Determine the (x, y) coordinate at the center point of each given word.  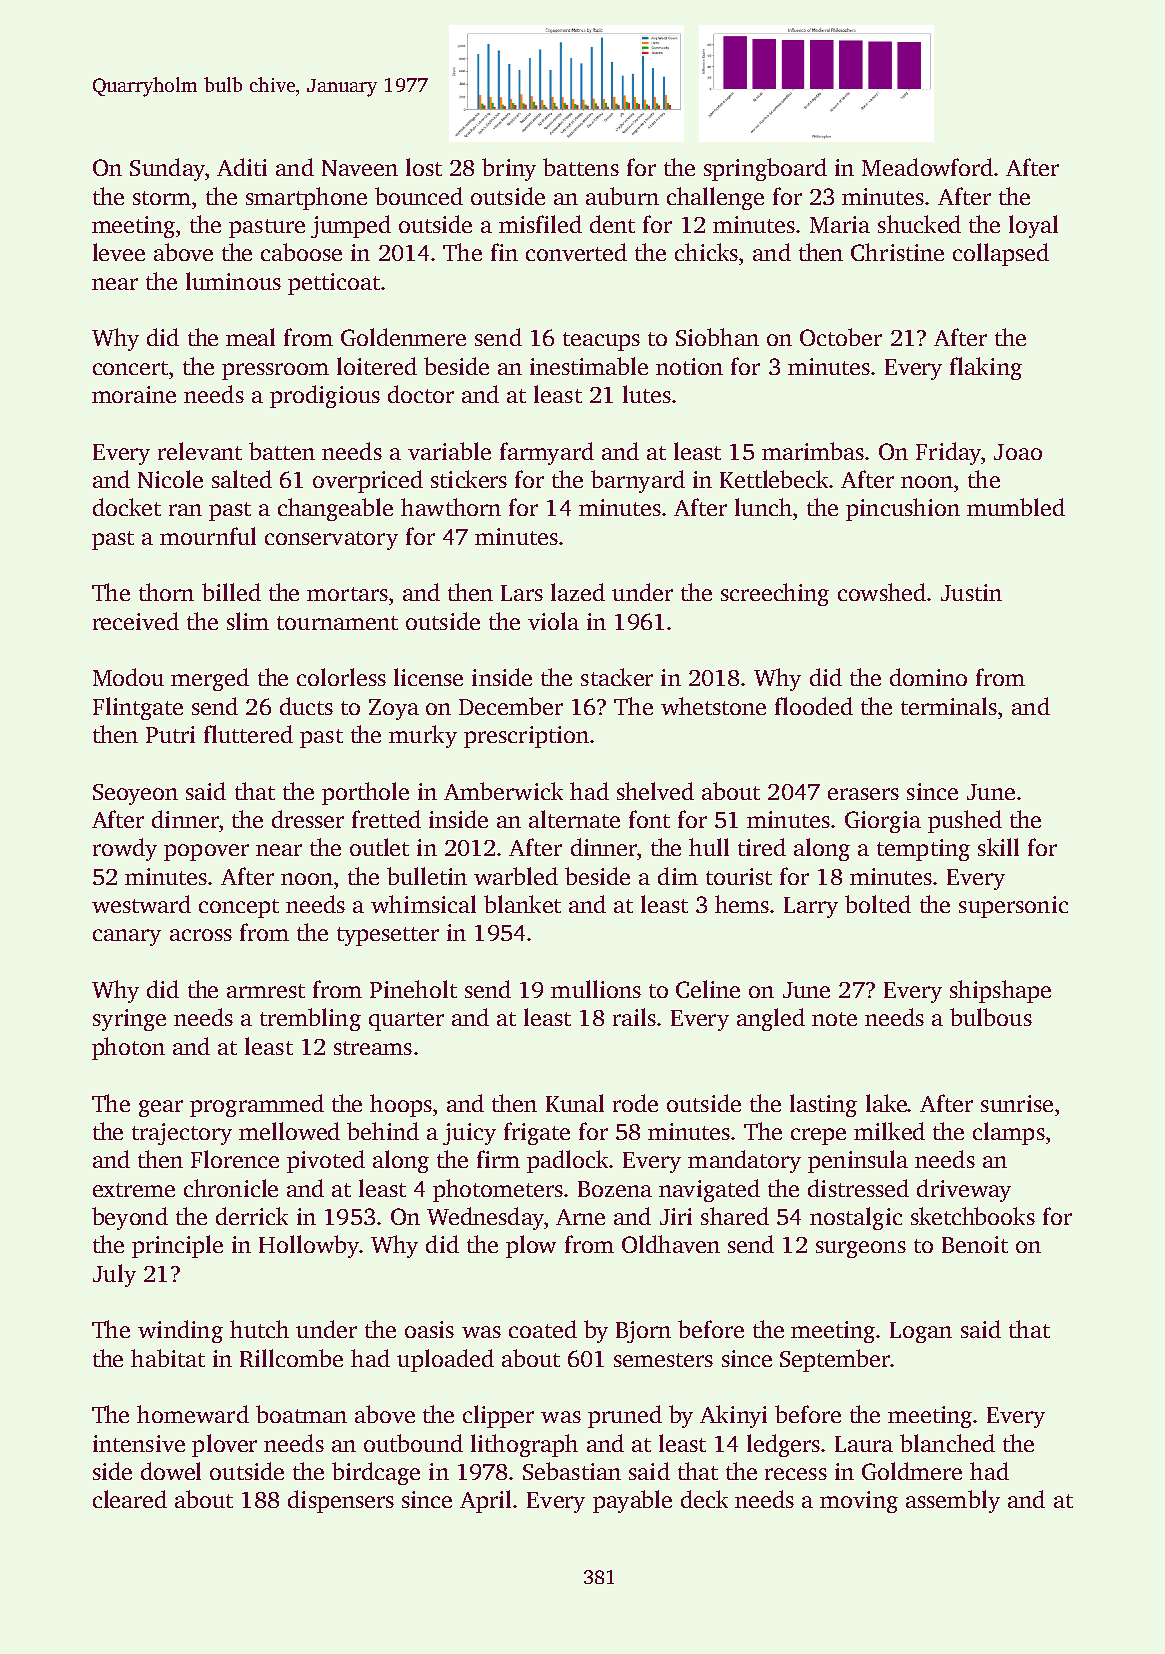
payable (632, 1501)
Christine (897, 252)
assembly (953, 1501)
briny (509, 169)
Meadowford (927, 167)
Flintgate (138, 708)
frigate (537, 1133)
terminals (949, 706)
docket (127, 507)
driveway (964, 1190)
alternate (574, 819)
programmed (257, 1105)
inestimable (589, 366)
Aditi (242, 167)
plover (224, 1445)
